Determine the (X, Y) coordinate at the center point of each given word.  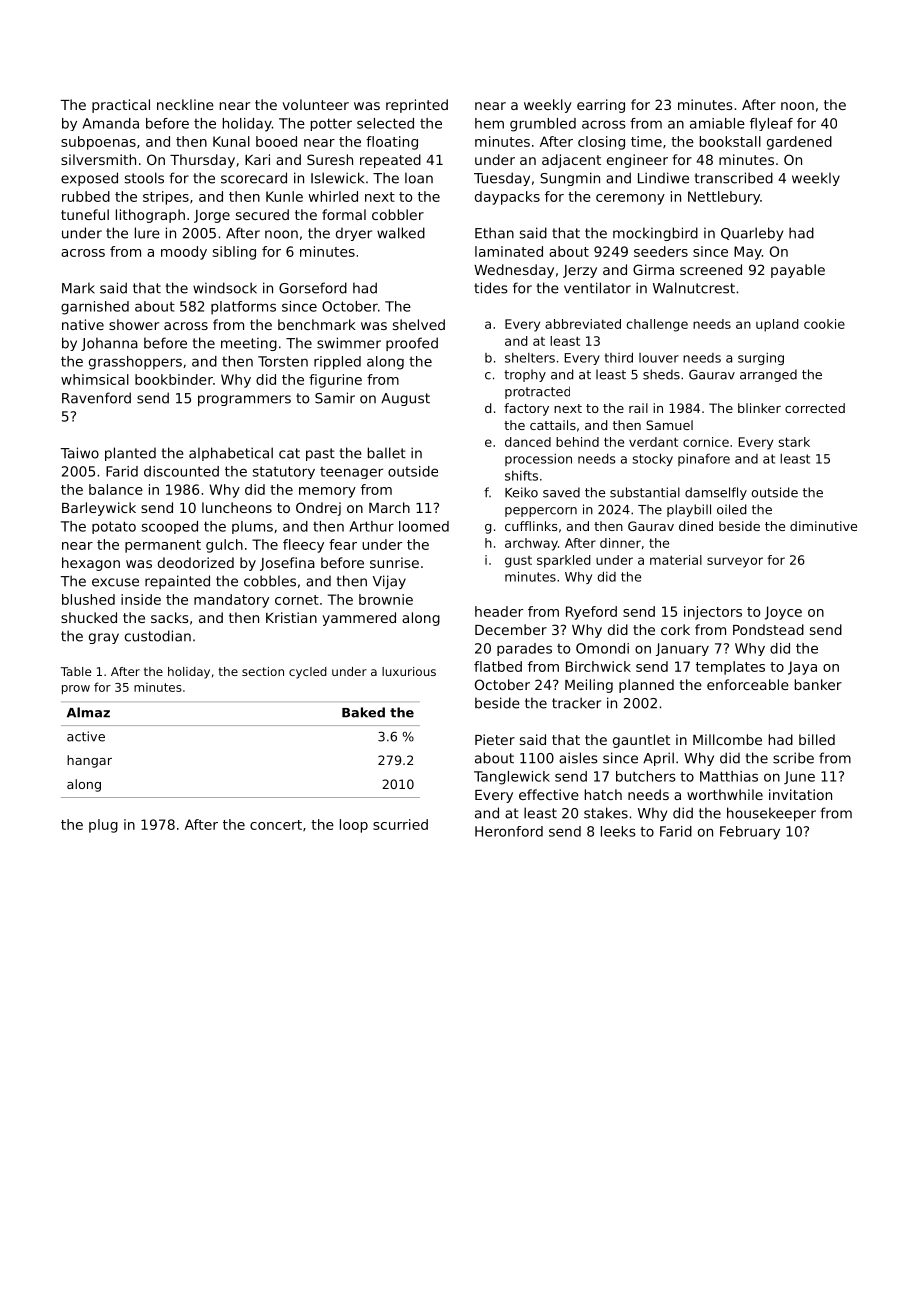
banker (818, 684)
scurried (400, 824)
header (499, 611)
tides (491, 288)
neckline (185, 104)
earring (601, 106)
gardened (799, 143)
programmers (244, 400)
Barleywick (99, 509)
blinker (759, 408)
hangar (89, 761)
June (799, 777)
